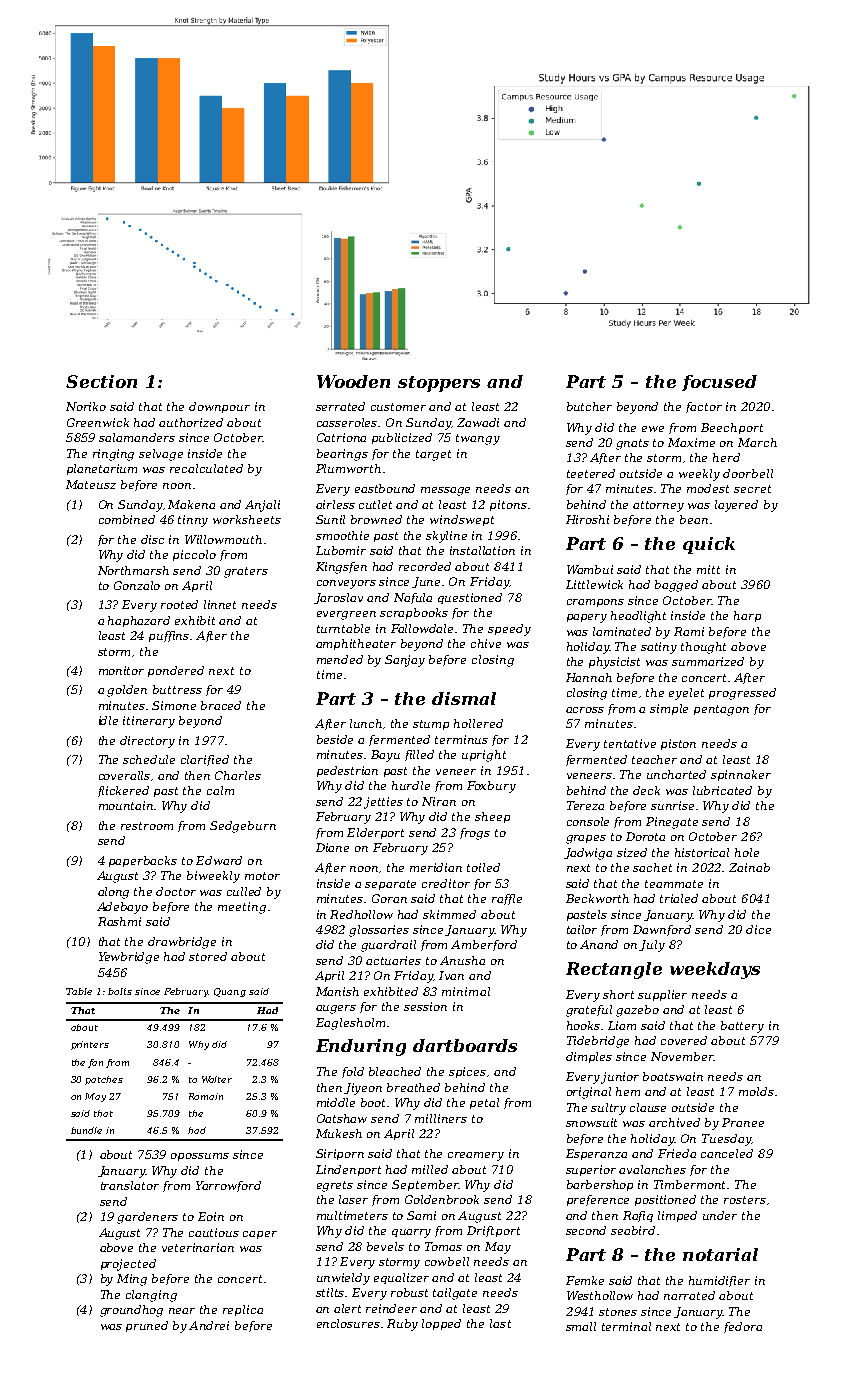  I want to click on downpour, so click(219, 407).
